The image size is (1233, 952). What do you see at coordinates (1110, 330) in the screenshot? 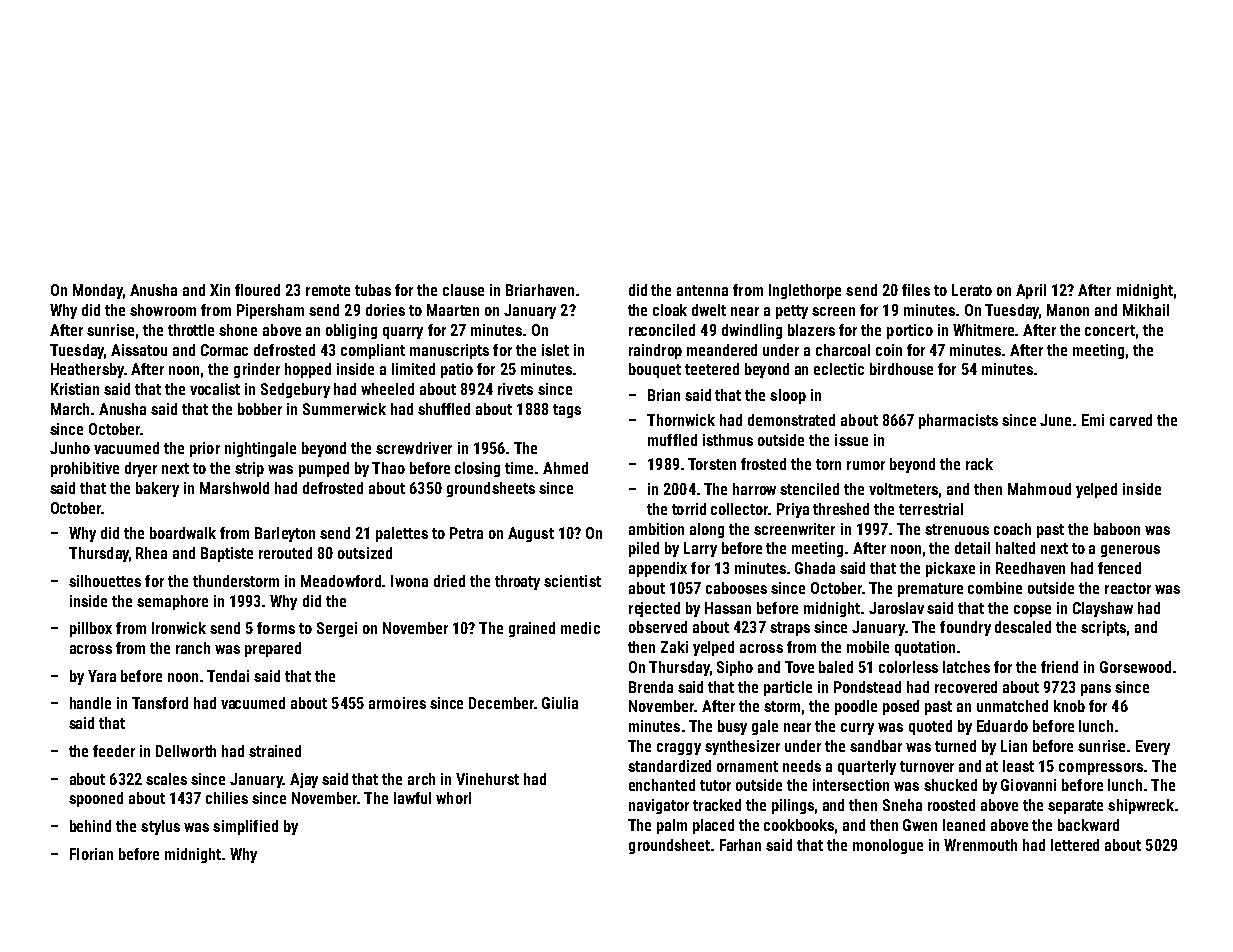
I see `concert` at bounding box center [1110, 330].
